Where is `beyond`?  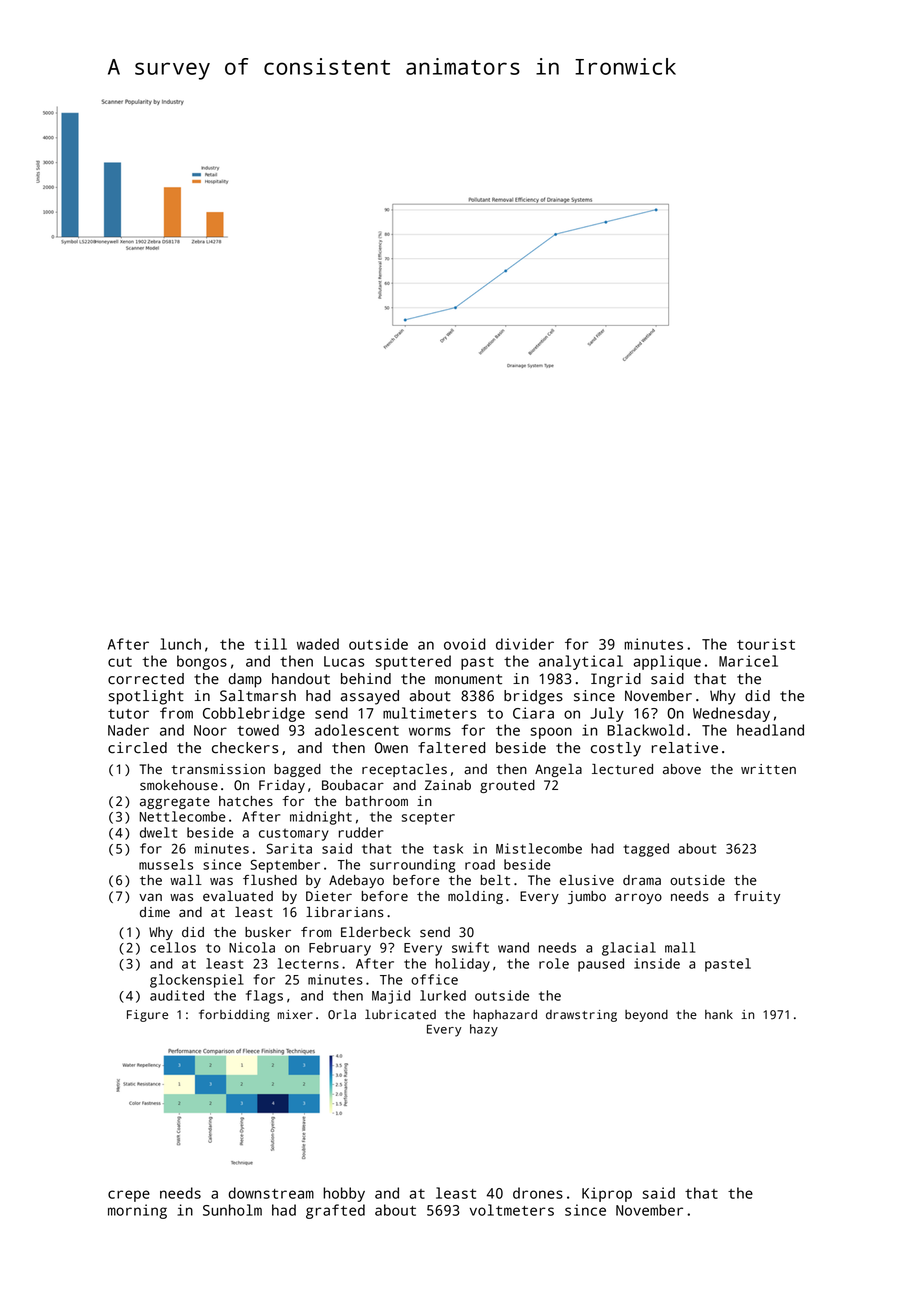 beyond is located at coordinates (646, 1016).
